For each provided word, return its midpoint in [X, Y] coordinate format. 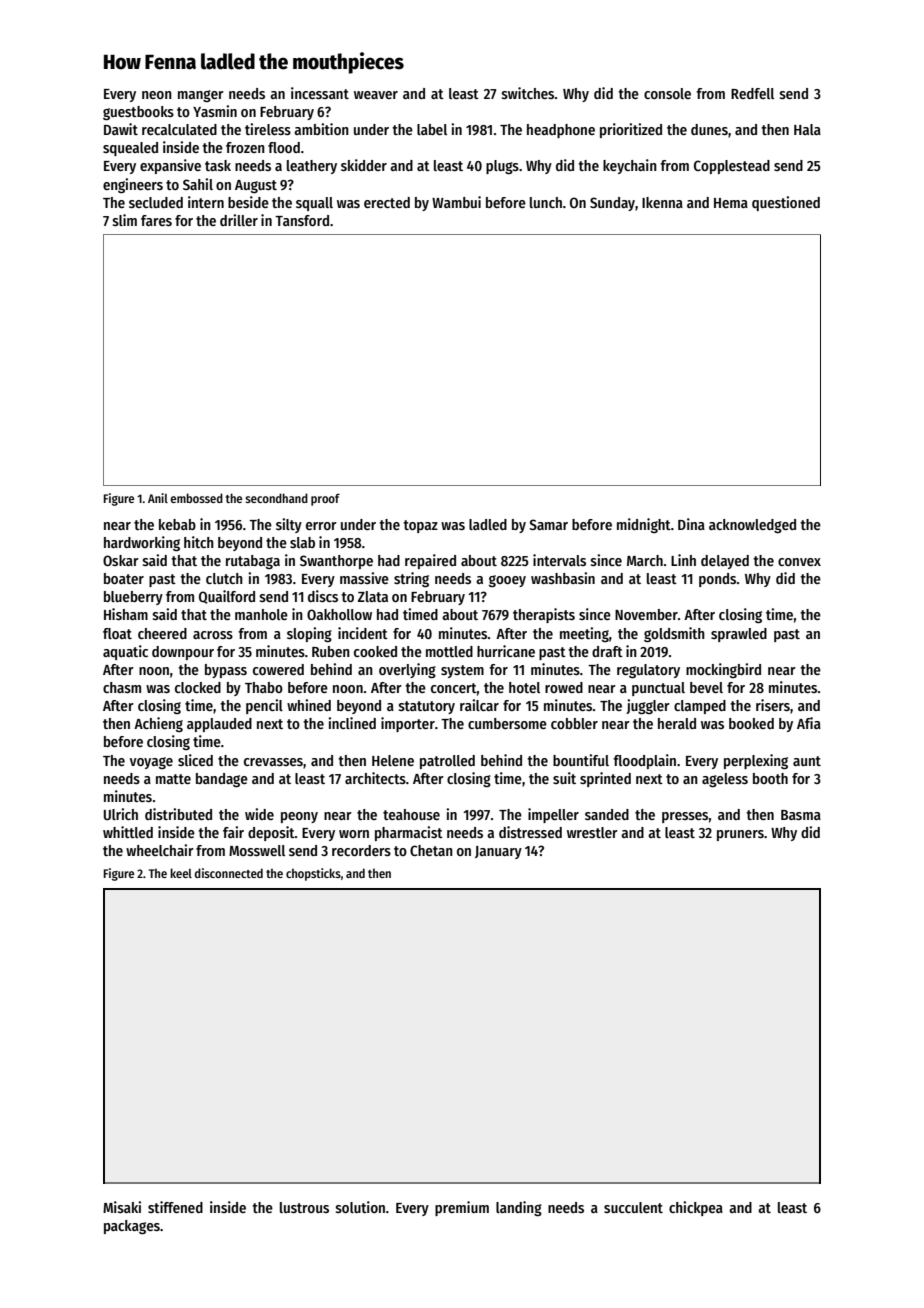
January [498, 852]
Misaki [122, 1207]
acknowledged [752, 526]
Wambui [456, 202]
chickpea [696, 1208]
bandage [222, 780]
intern [206, 202]
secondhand [276, 498]
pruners [740, 835]
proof [325, 499]
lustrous [304, 1207]
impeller [553, 815]
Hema [731, 203]
